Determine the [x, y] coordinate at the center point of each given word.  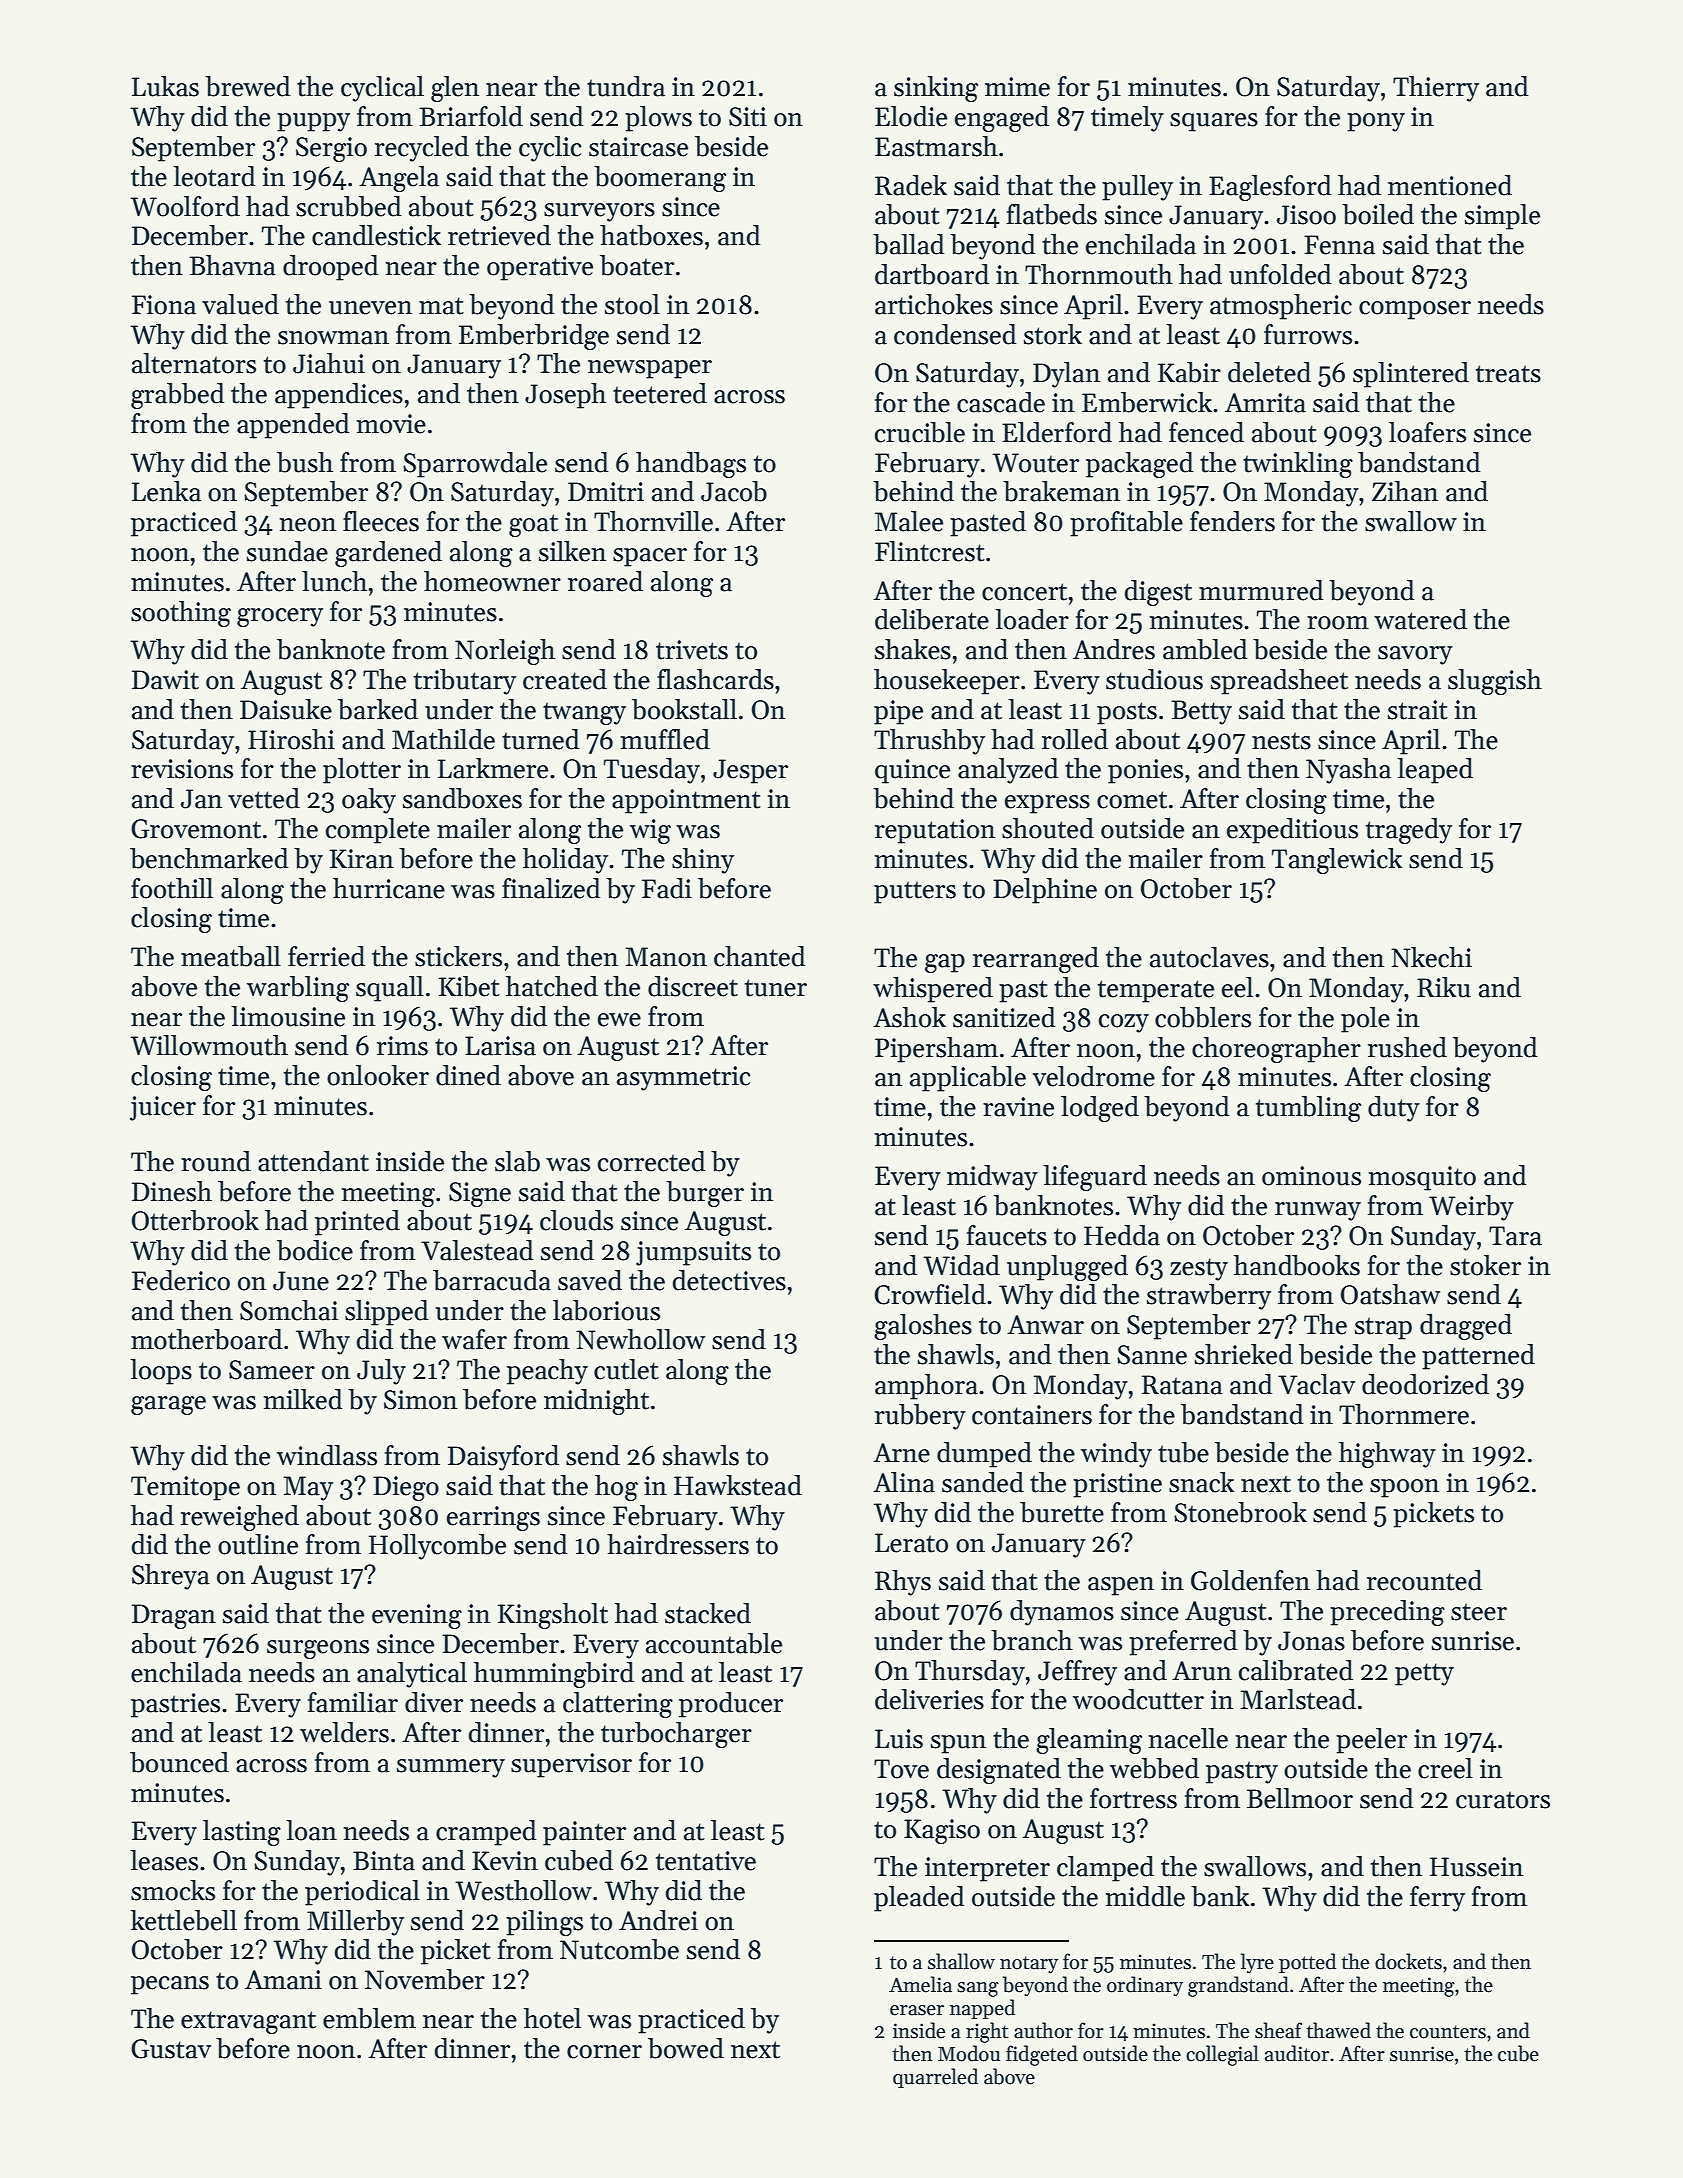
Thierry [1436, 89]
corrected [652, 1161]
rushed [1407, 1047]
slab [517, 1161]
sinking [936, 89]
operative [540, 268]
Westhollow [523, 1890]
